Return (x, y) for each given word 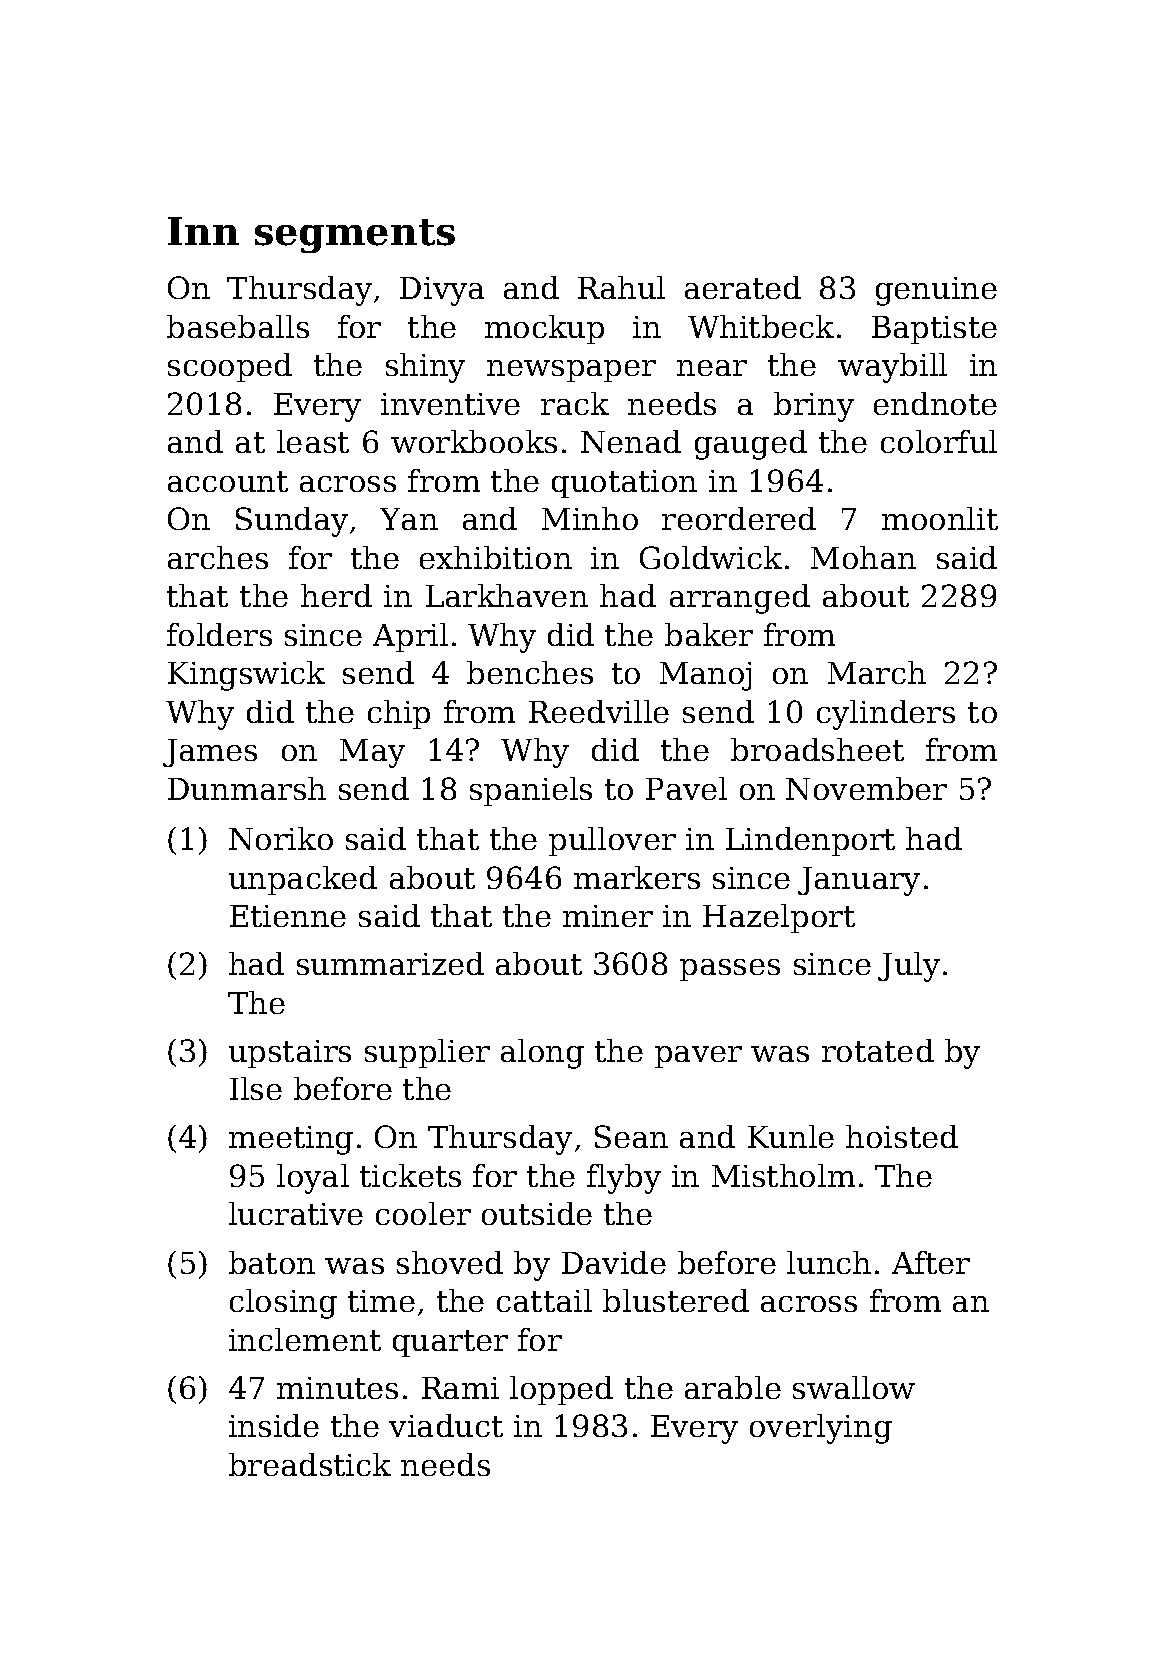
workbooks (474, 441)
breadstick (310, 1464)
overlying (821, 1429)
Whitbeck (761, 326)
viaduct (446, 1425)
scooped (230, 367)
